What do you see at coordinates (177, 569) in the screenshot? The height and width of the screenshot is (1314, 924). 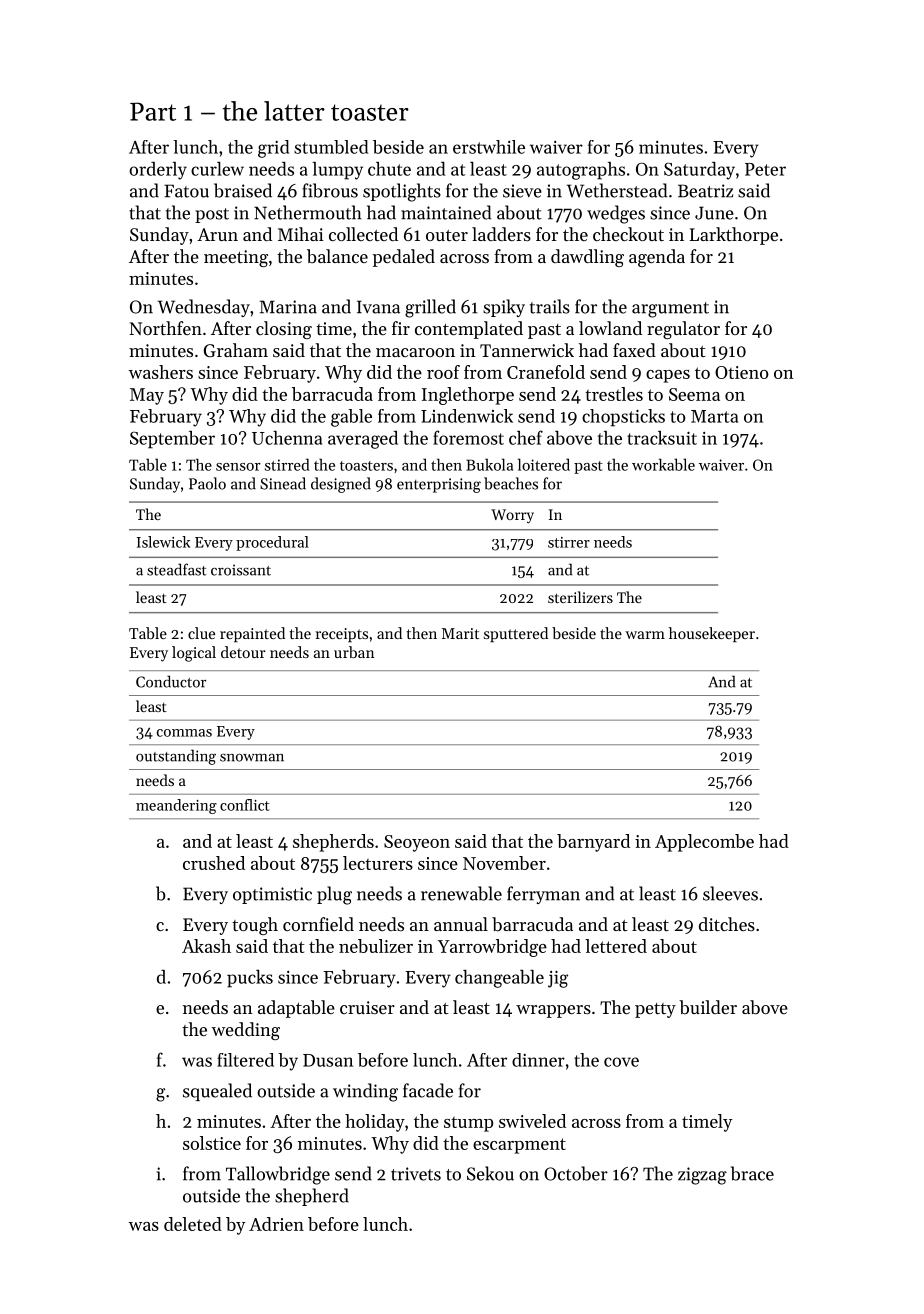 I see `steadfast` at bounding box center [177, 569].
